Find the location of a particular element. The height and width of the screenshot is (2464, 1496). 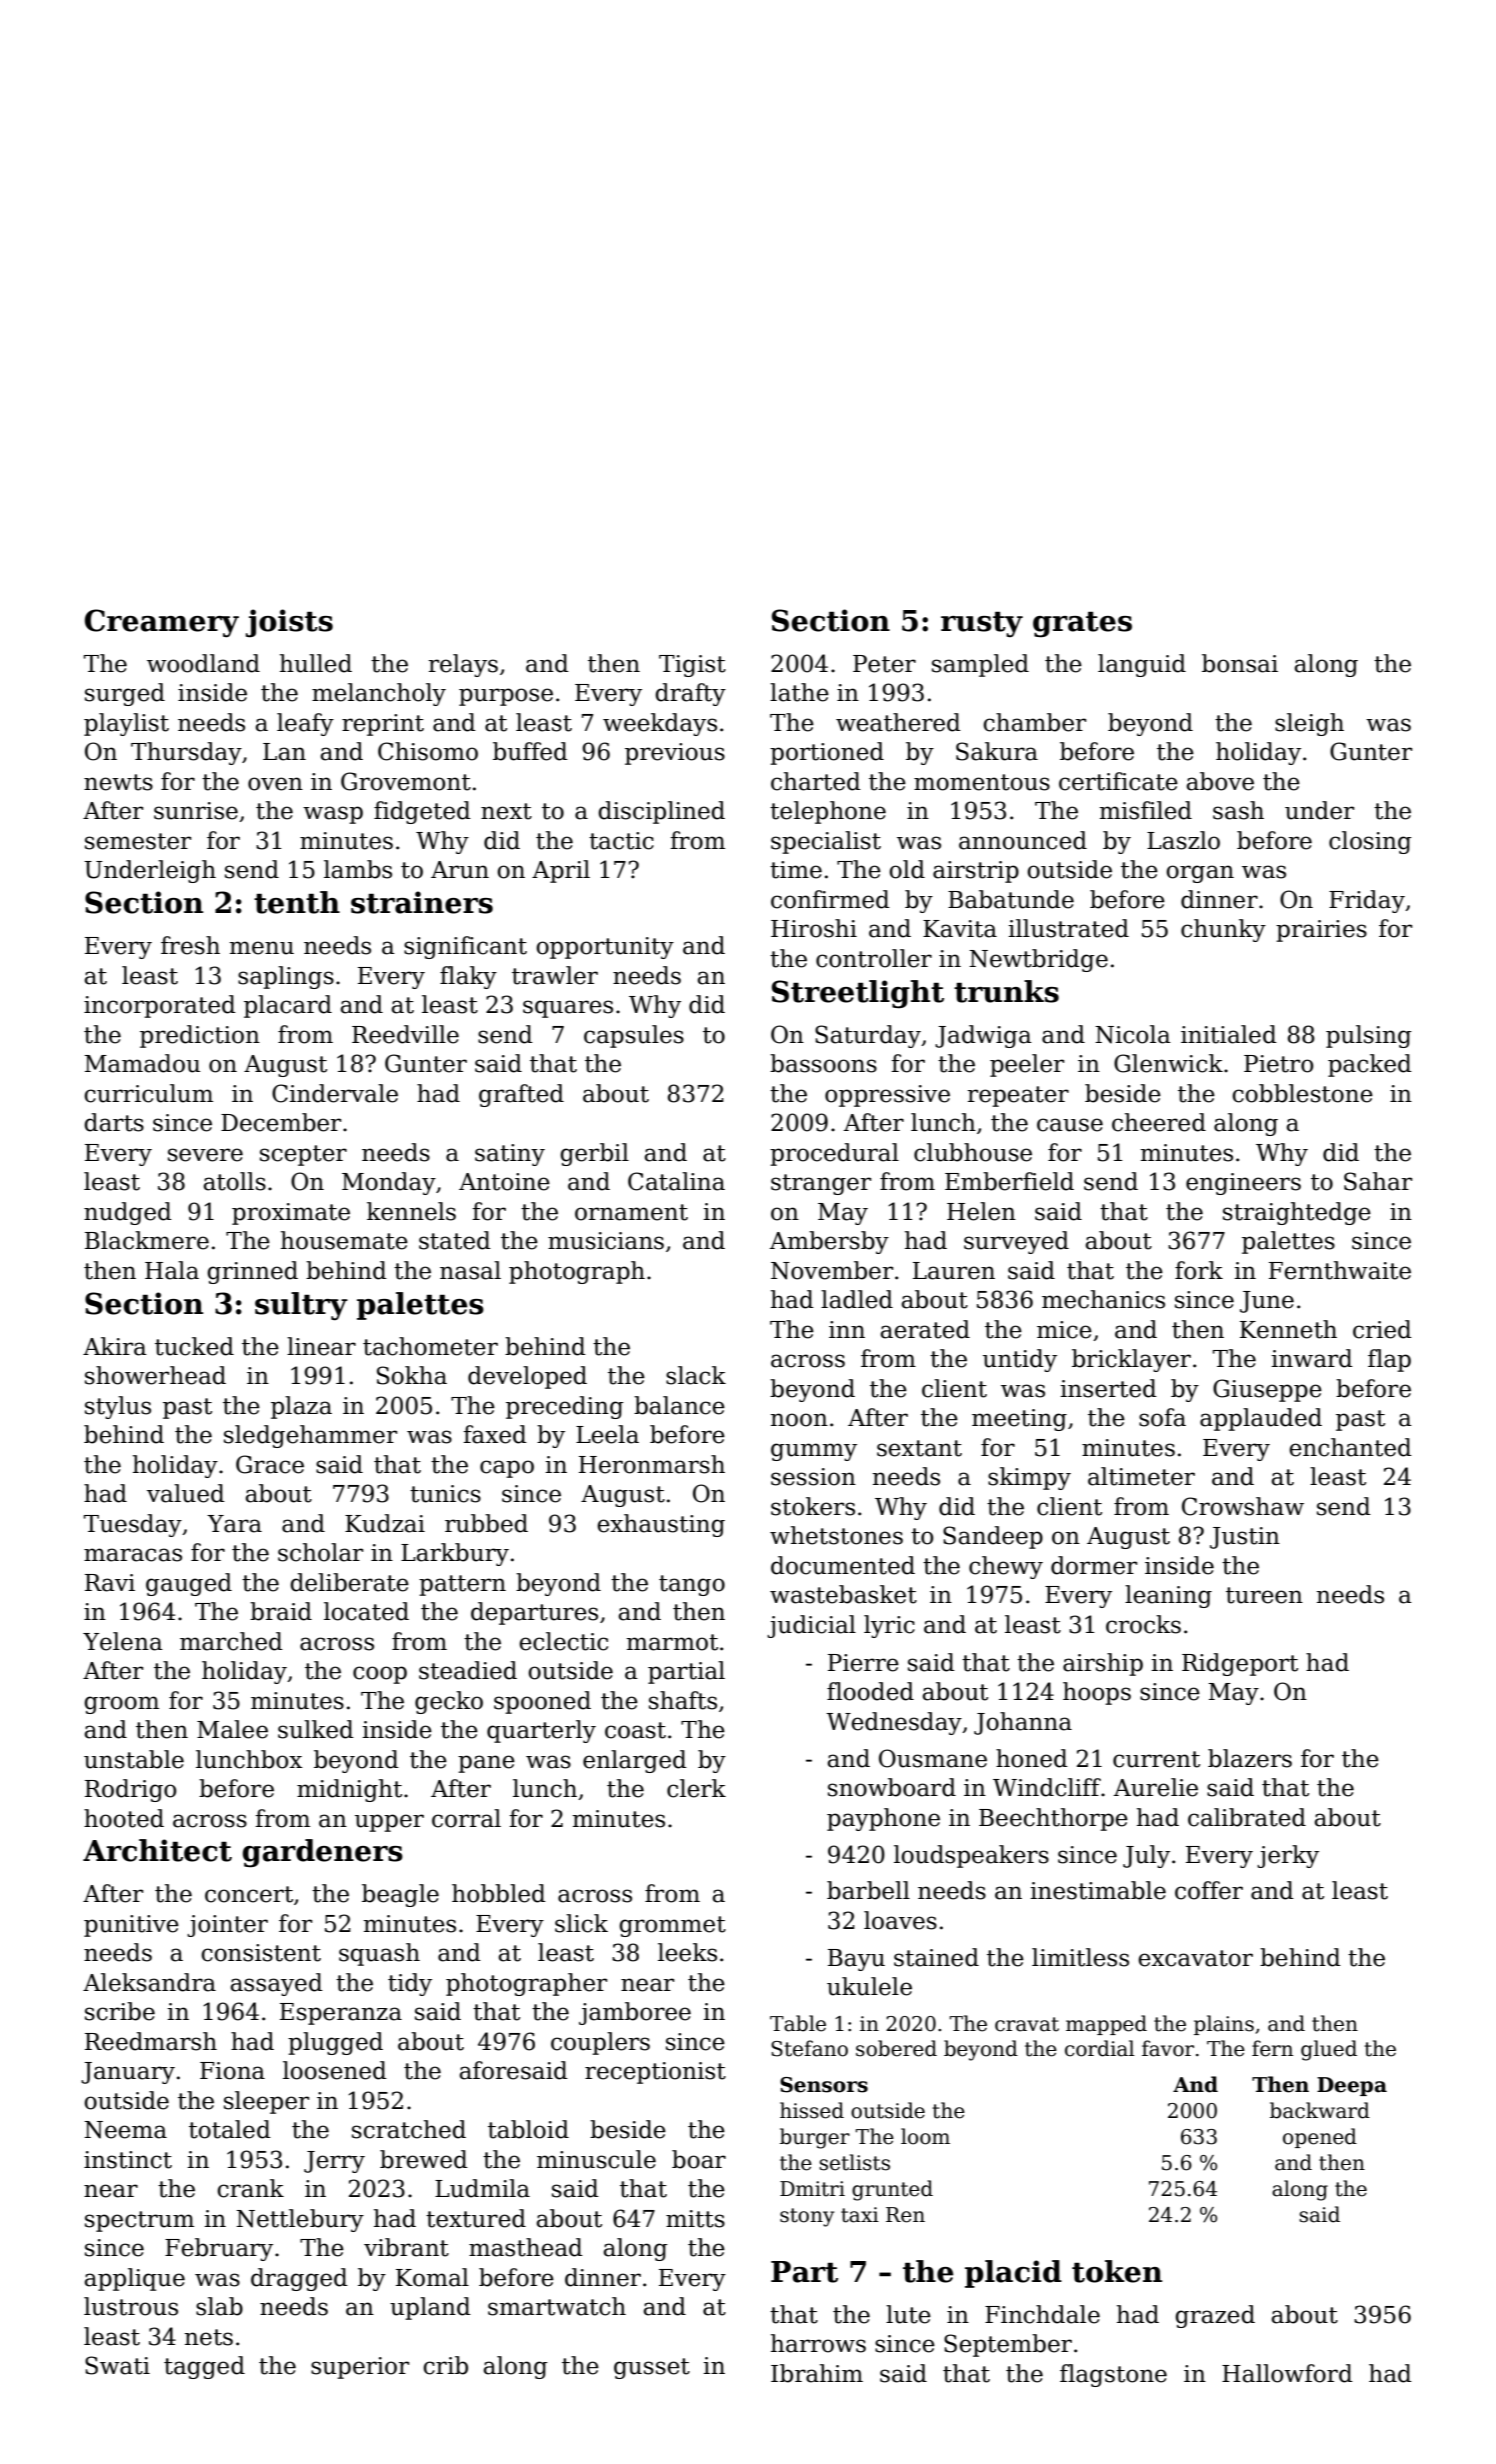

sextant is located at coordinates (919, 1448).
